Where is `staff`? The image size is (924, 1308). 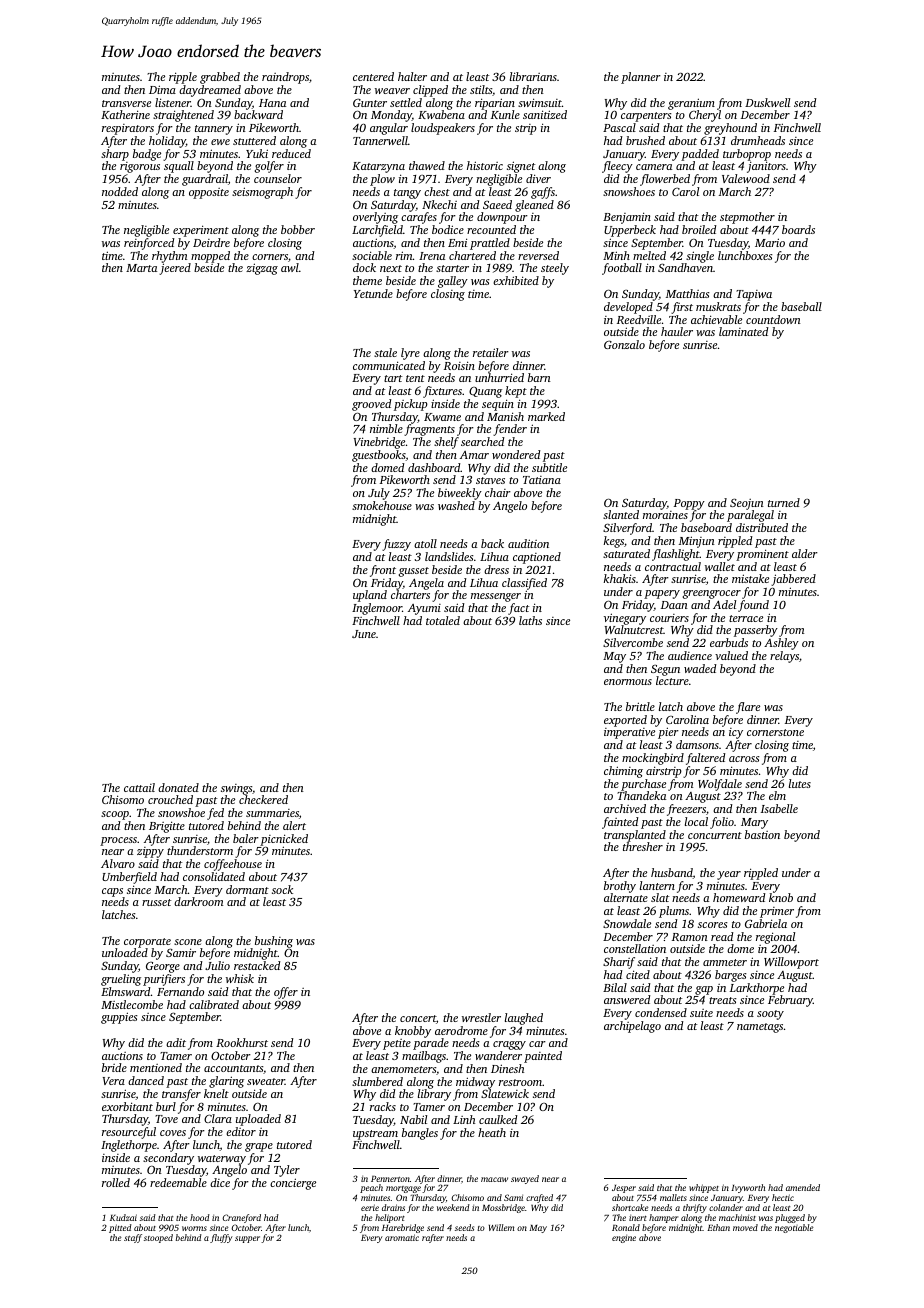
staff is located at coordinates (133, 1238).
